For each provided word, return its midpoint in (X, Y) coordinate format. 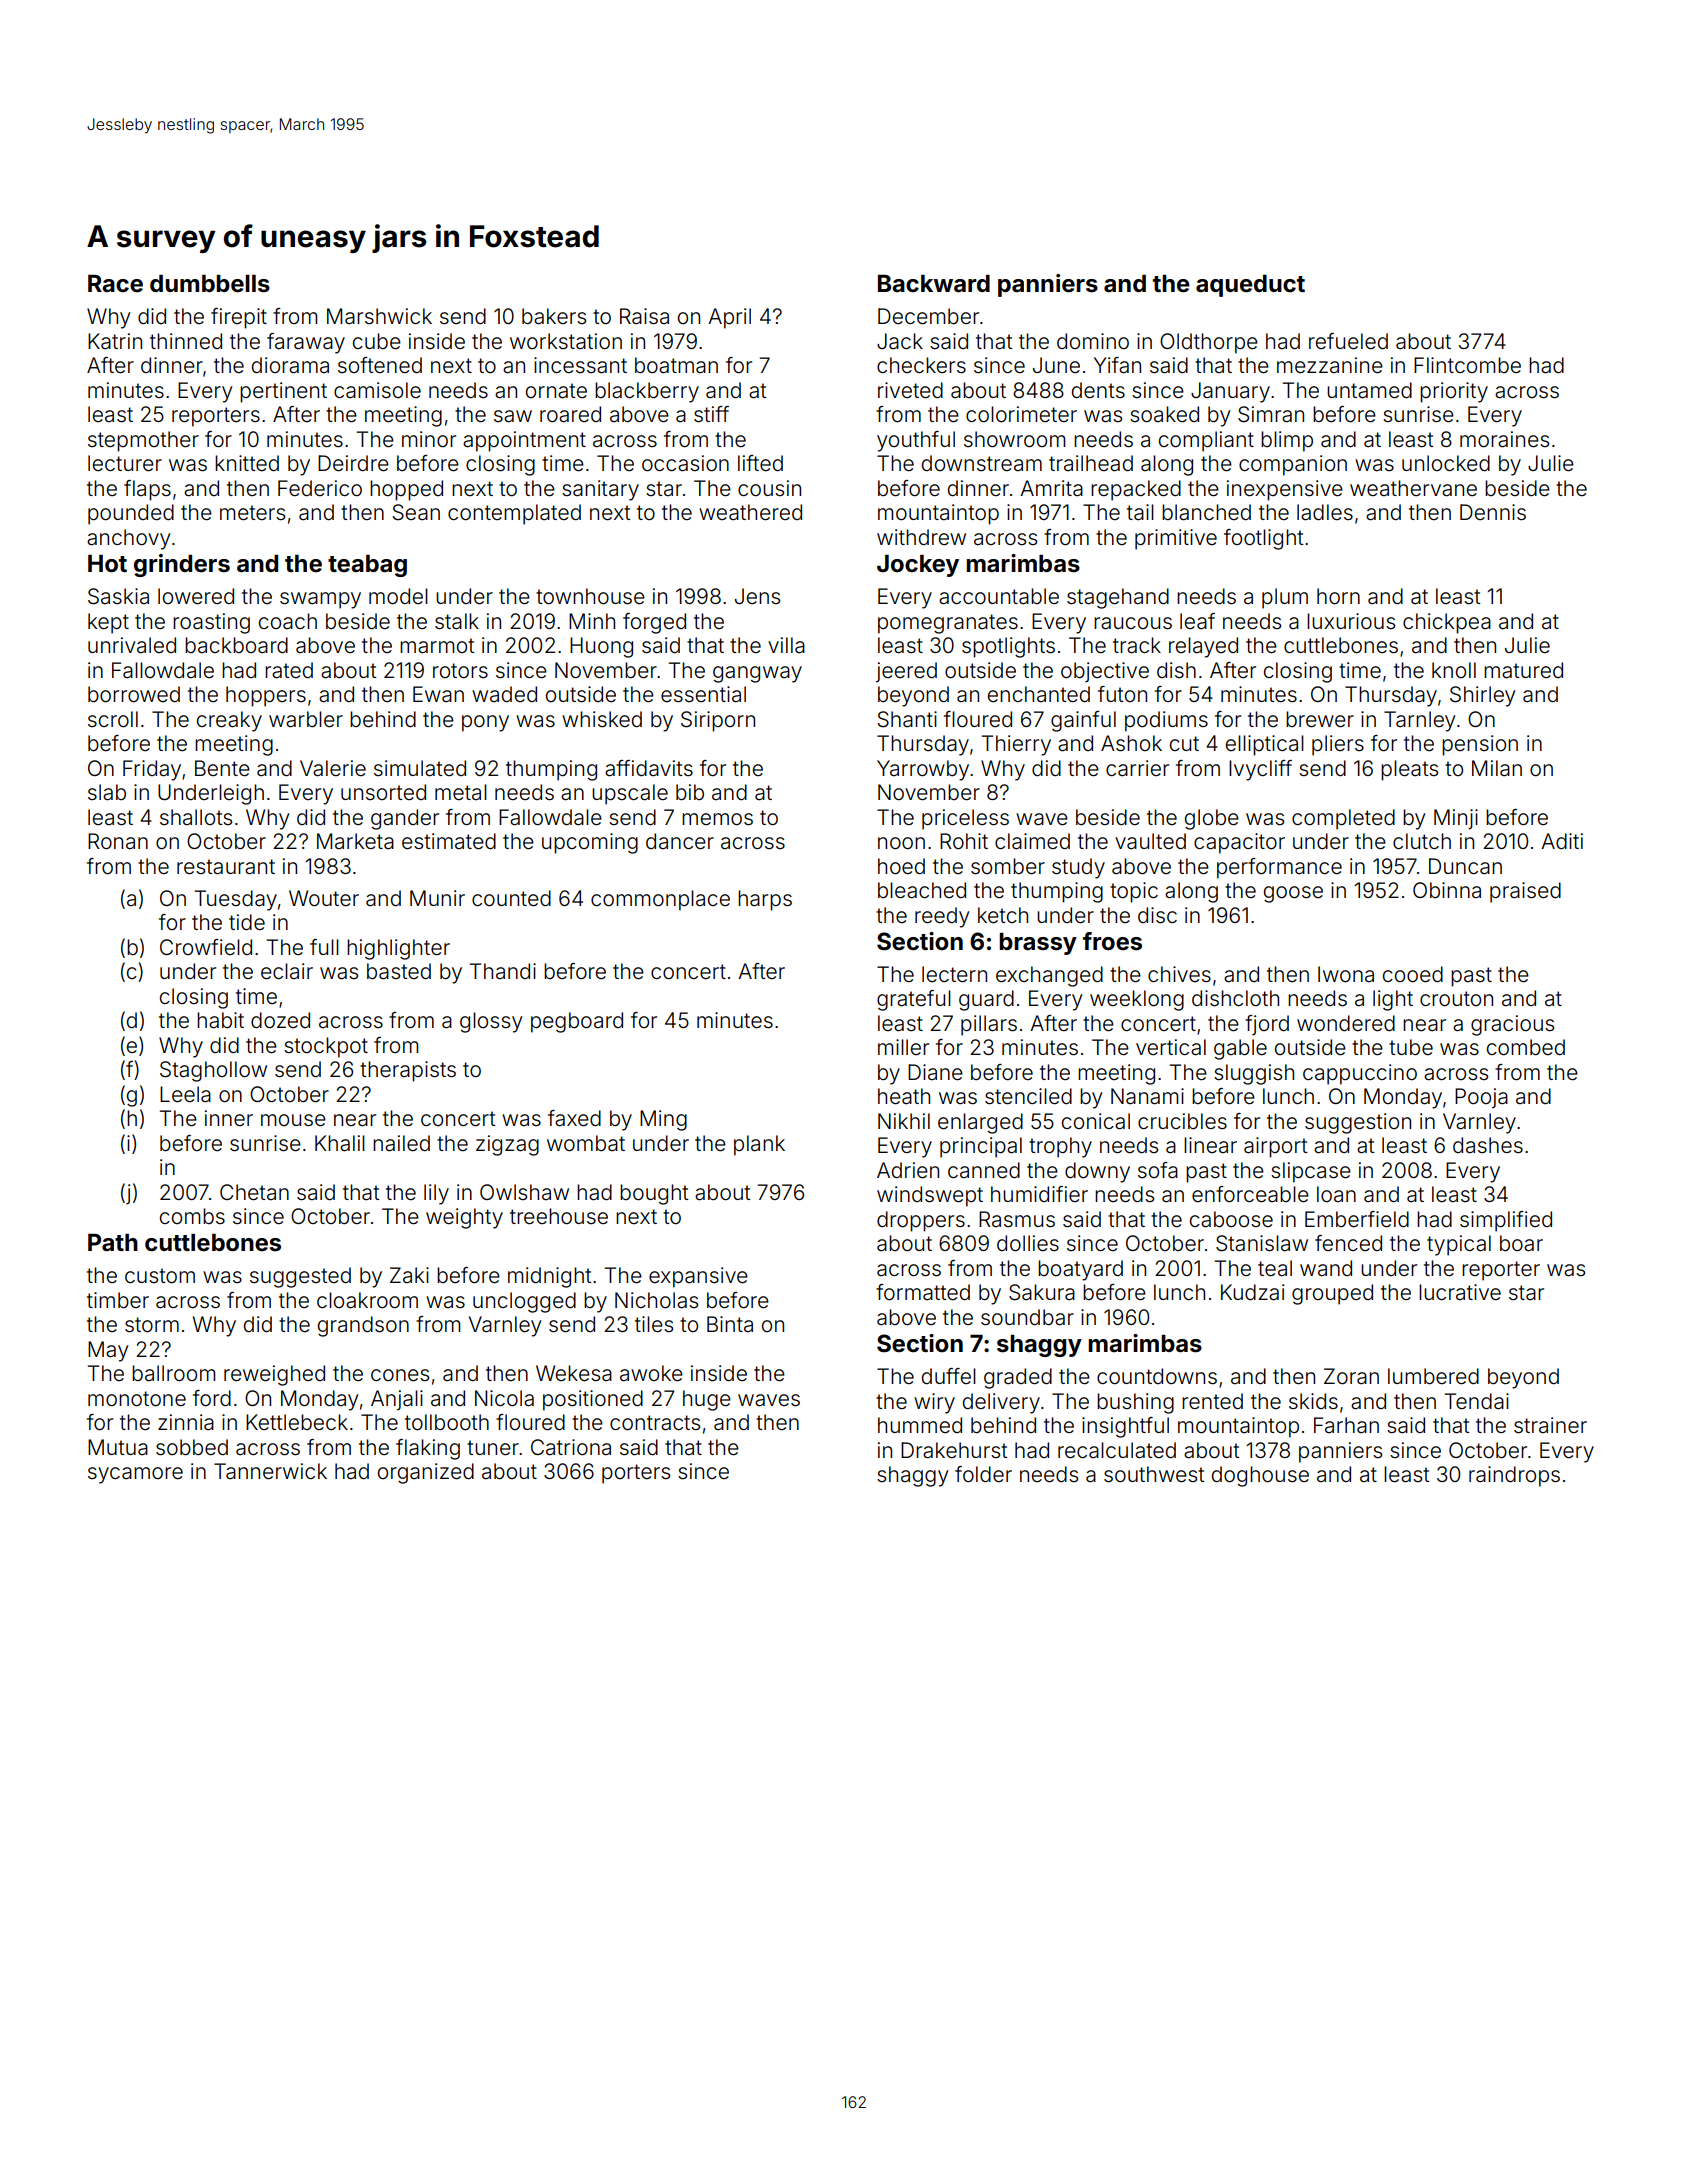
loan (1336, 1194)
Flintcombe (1467, 365)
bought (654, 1194)
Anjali (397, 1400)
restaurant (226, 867)
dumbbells (210, 284)
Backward (934, 284)
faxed (574, 1118)
